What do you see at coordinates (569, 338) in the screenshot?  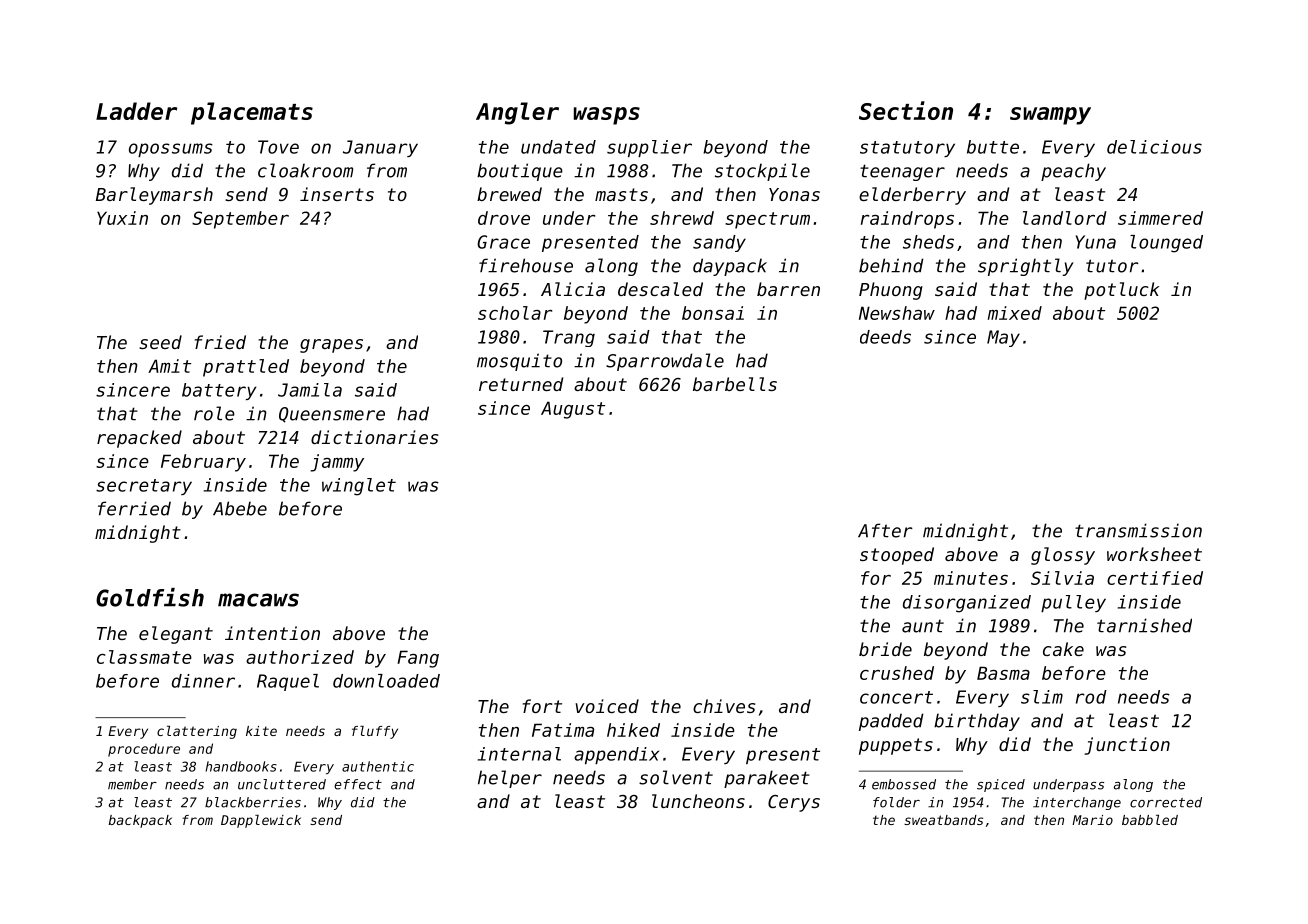 I see `Trang` at bounding box center [569, 338].
